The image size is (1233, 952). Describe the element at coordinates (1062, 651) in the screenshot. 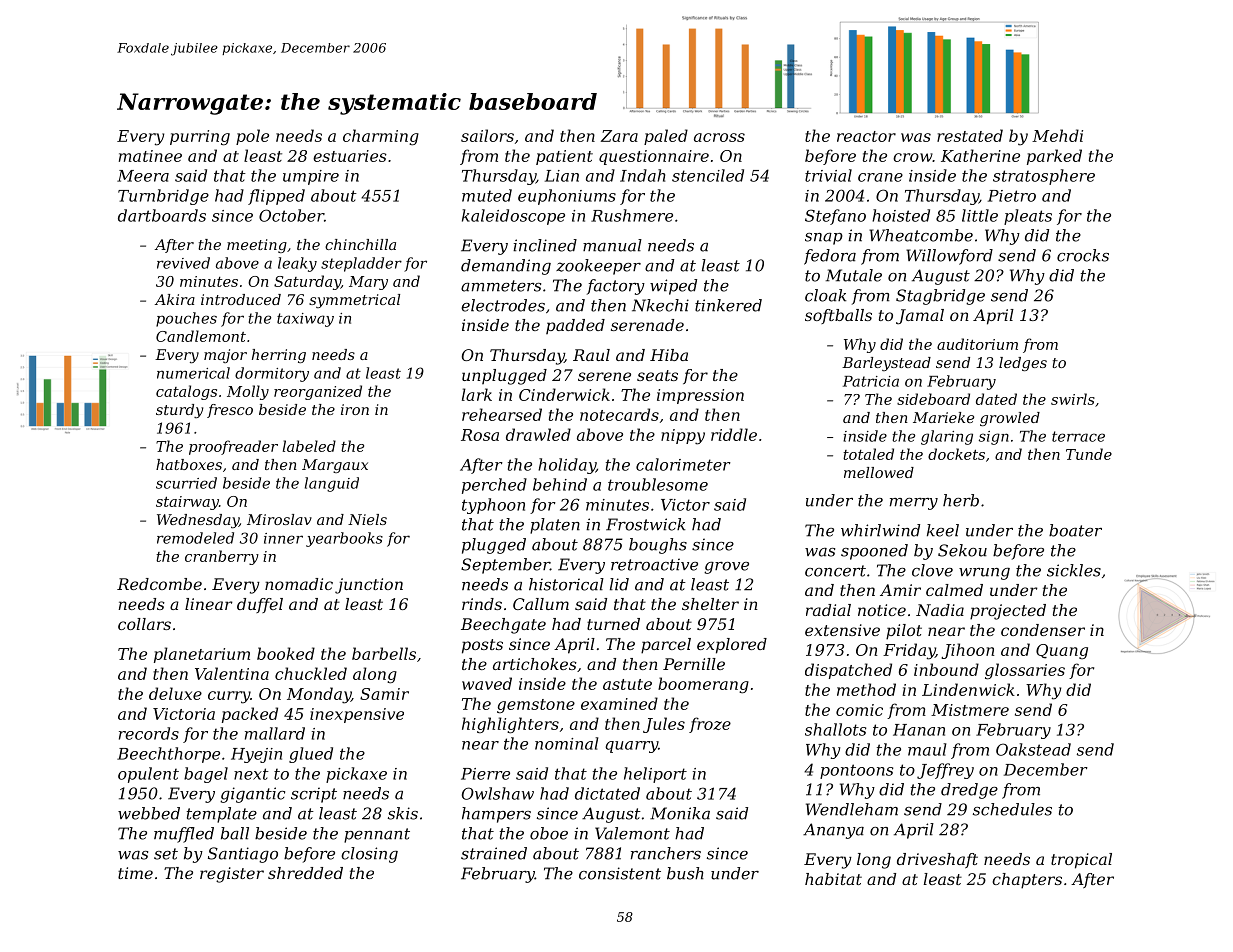

I see `Quang` at that location.
